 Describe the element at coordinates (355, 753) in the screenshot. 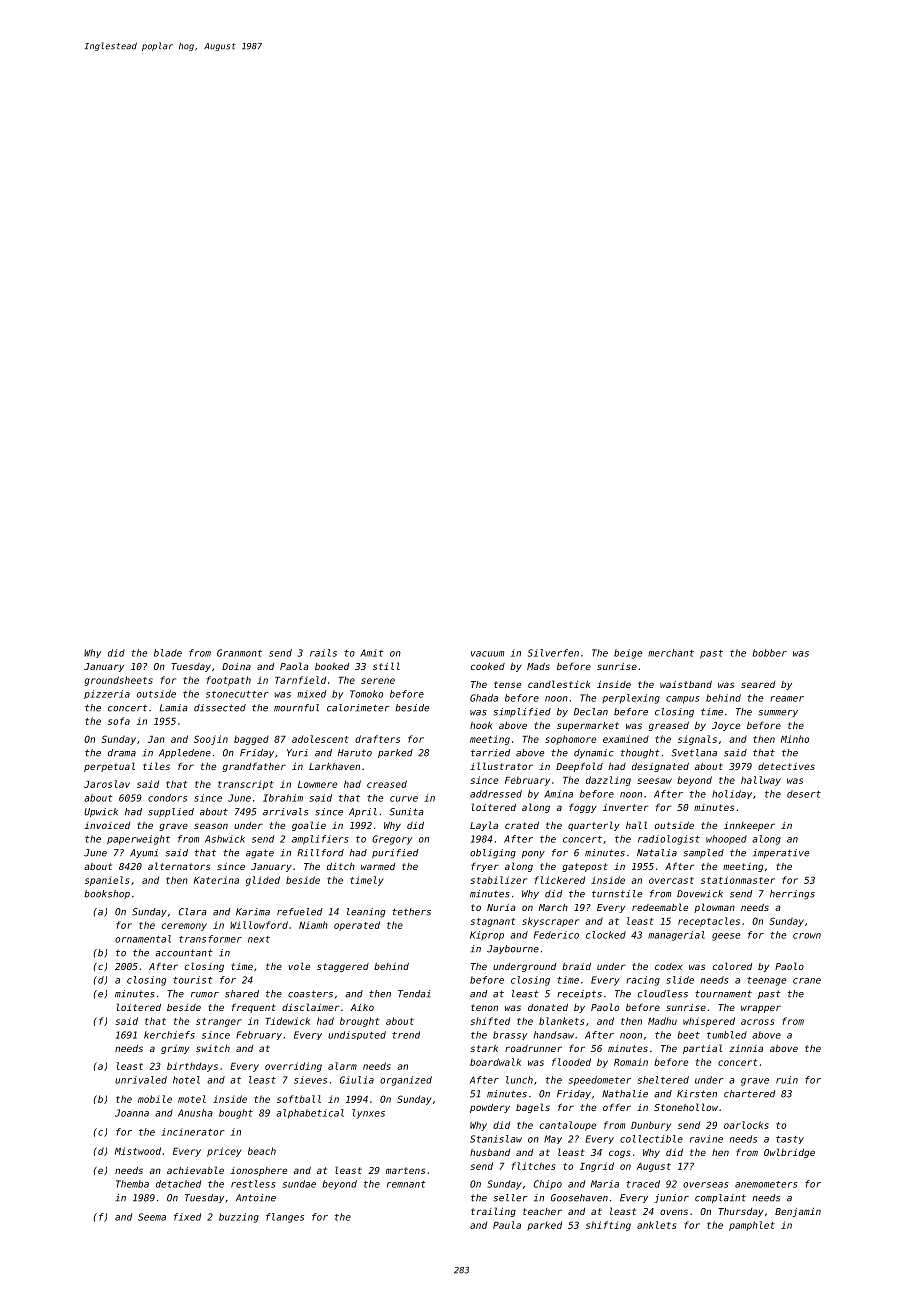

I see `Haruto` at that location.
